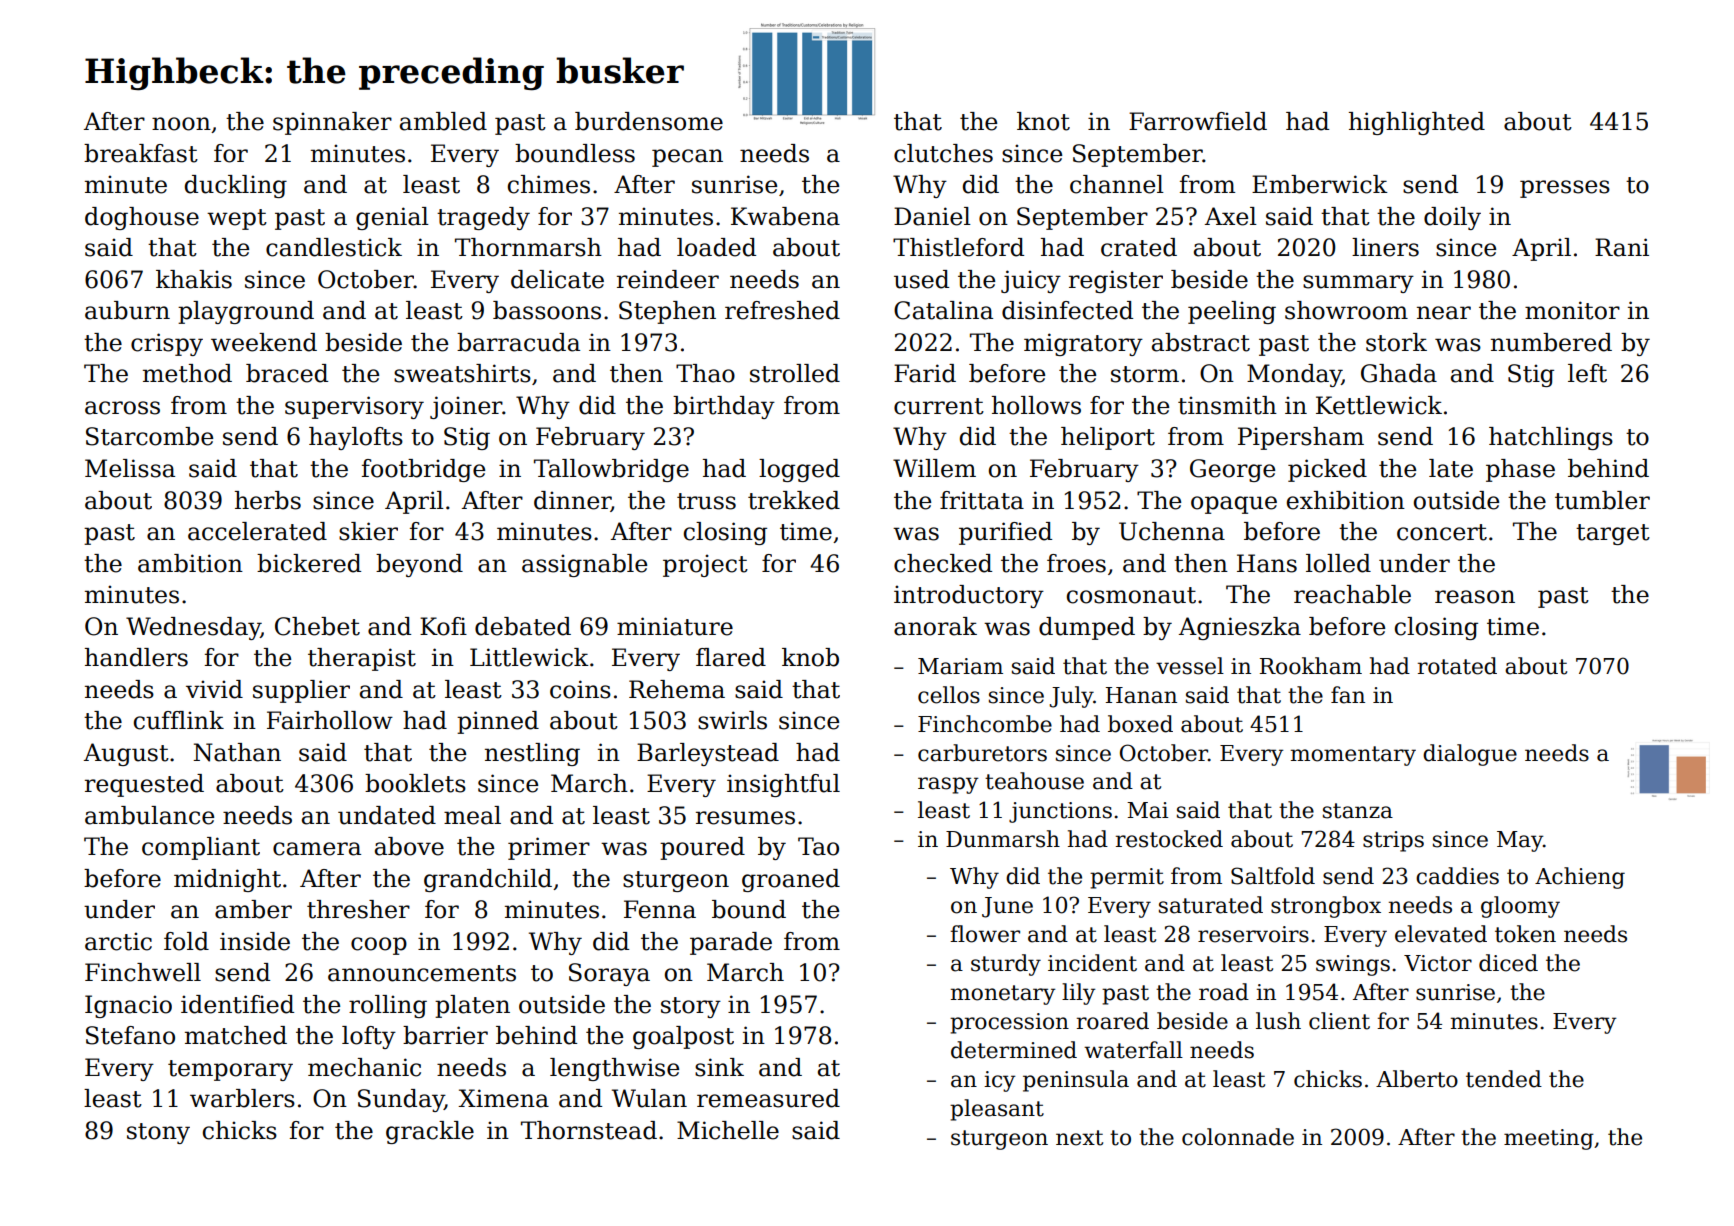 The width and height of the document is (1734, 1226). Describe the element at coordinates (1079, 1138) in the document. I see `next` at that location.
